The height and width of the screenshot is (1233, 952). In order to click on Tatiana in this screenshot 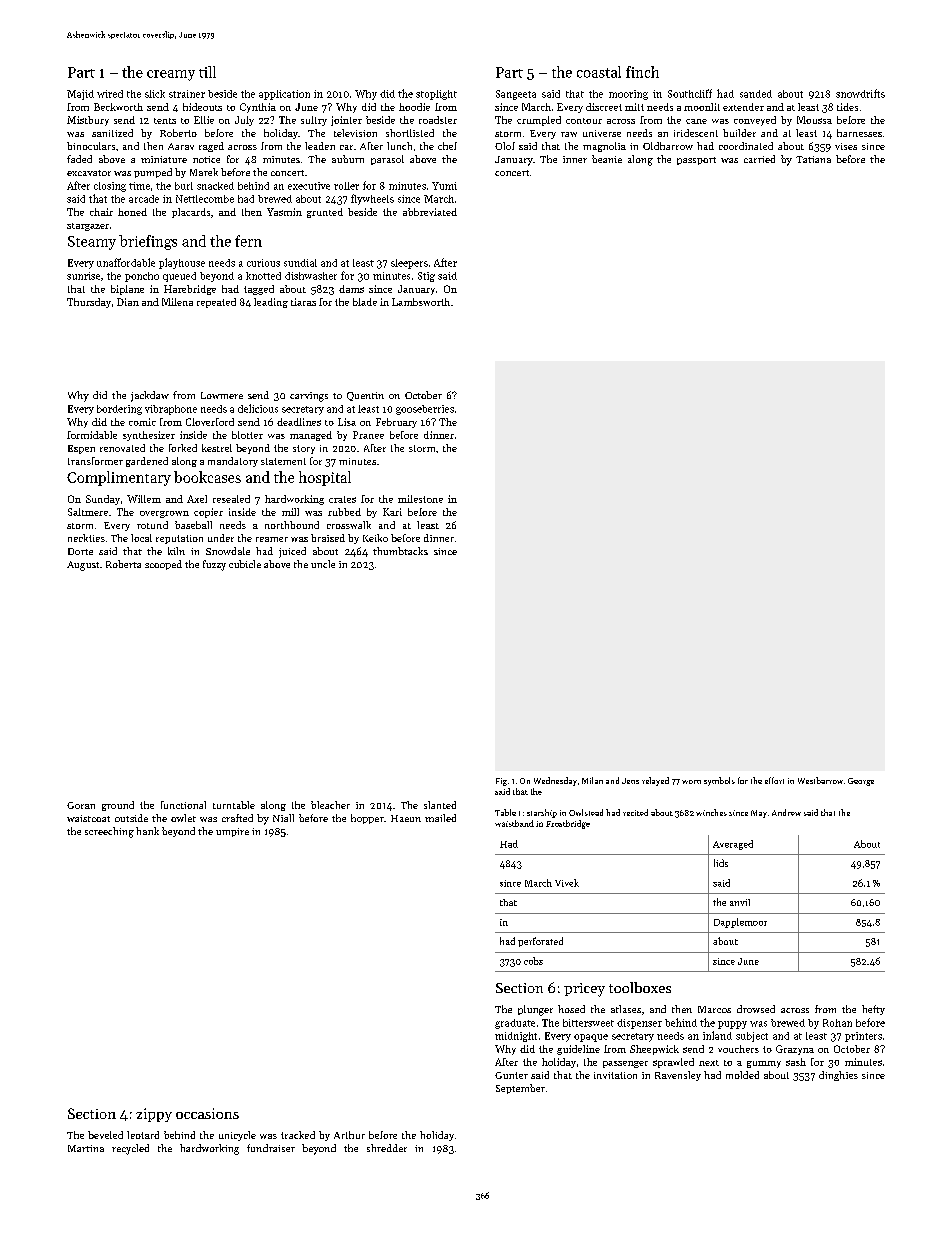, I will do `click(813, 159)`.
